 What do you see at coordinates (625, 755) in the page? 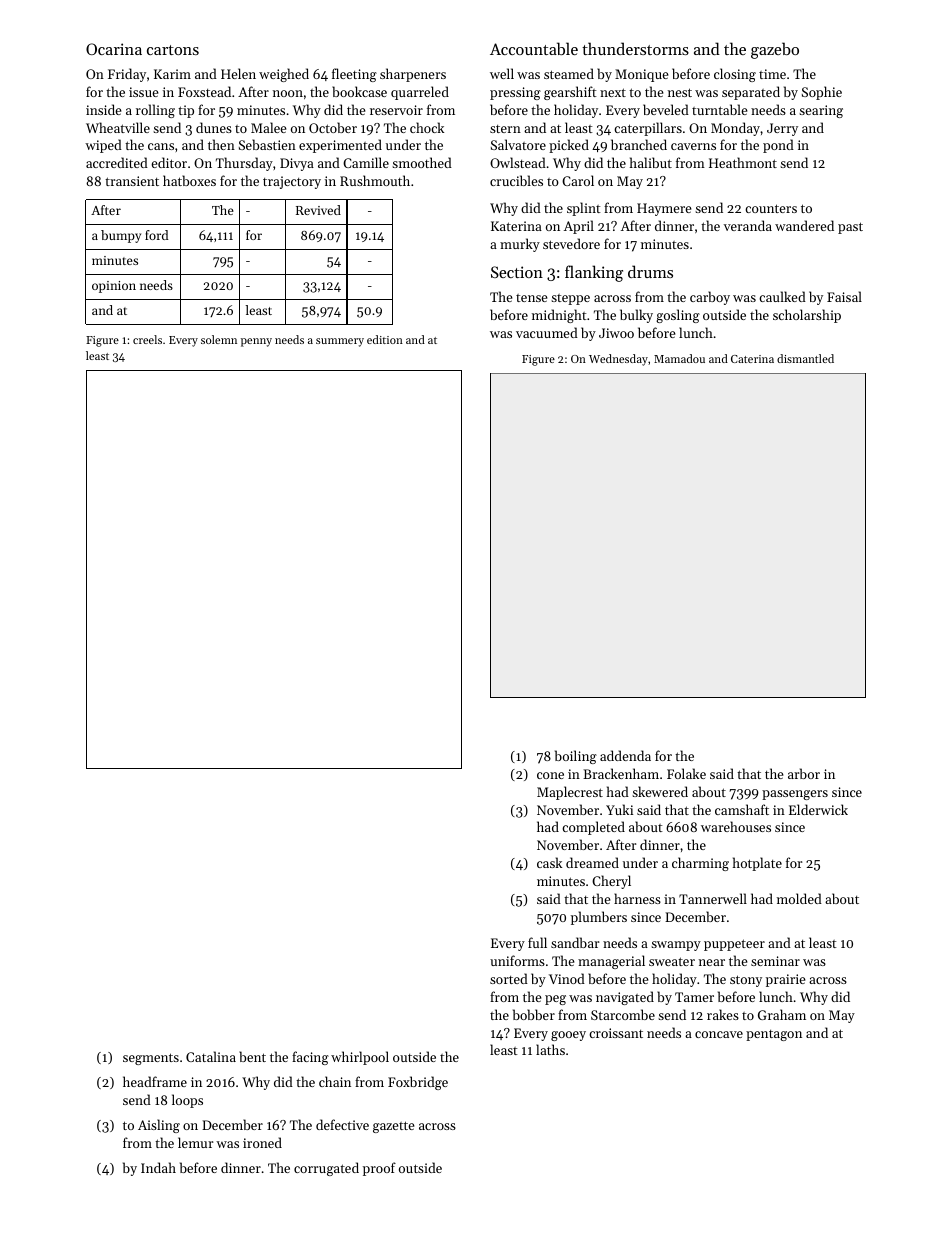
I see `addenda` at bounding box center [625, 755].
